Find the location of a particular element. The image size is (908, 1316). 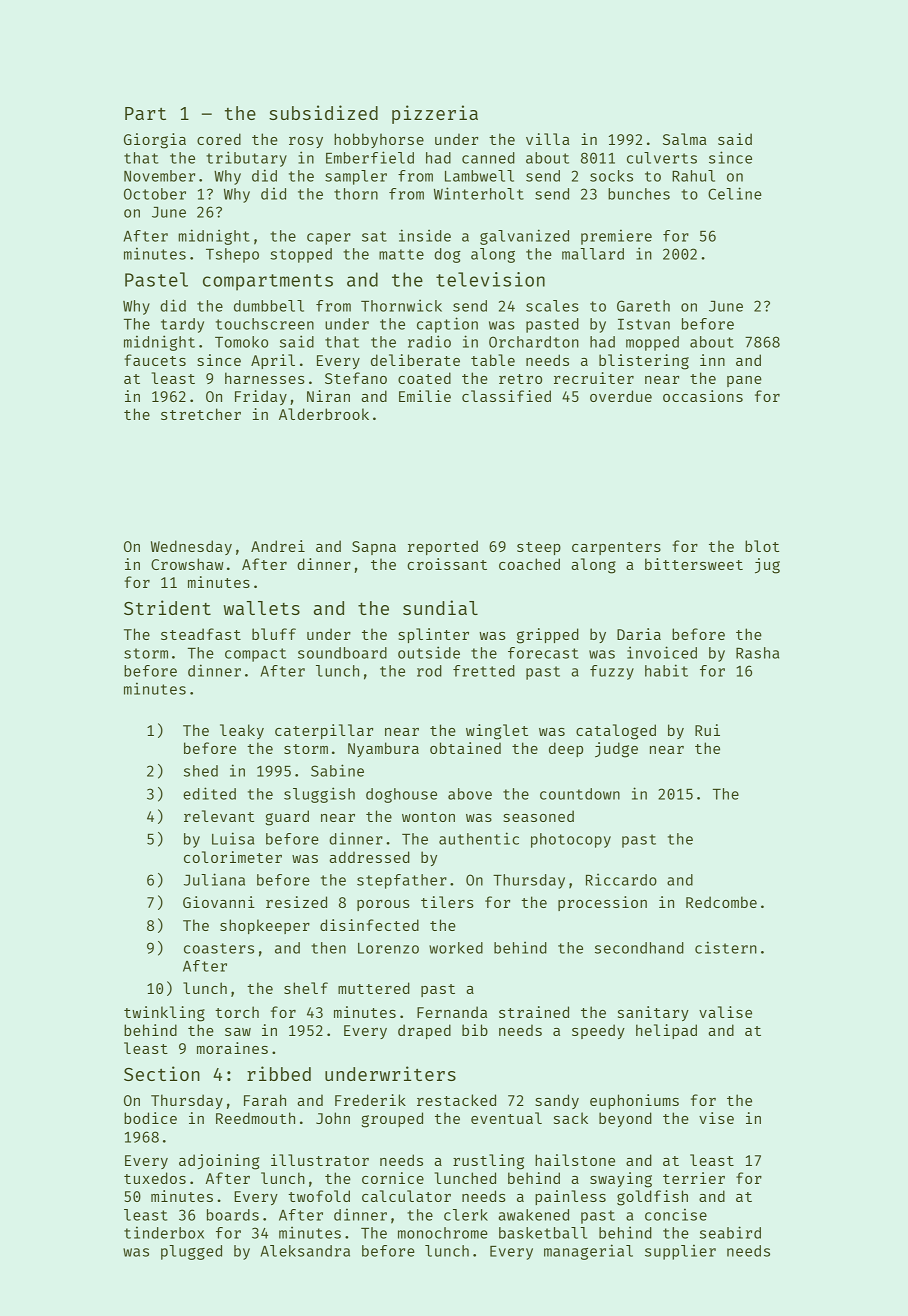

shed is located at coordinates (201, 771).
